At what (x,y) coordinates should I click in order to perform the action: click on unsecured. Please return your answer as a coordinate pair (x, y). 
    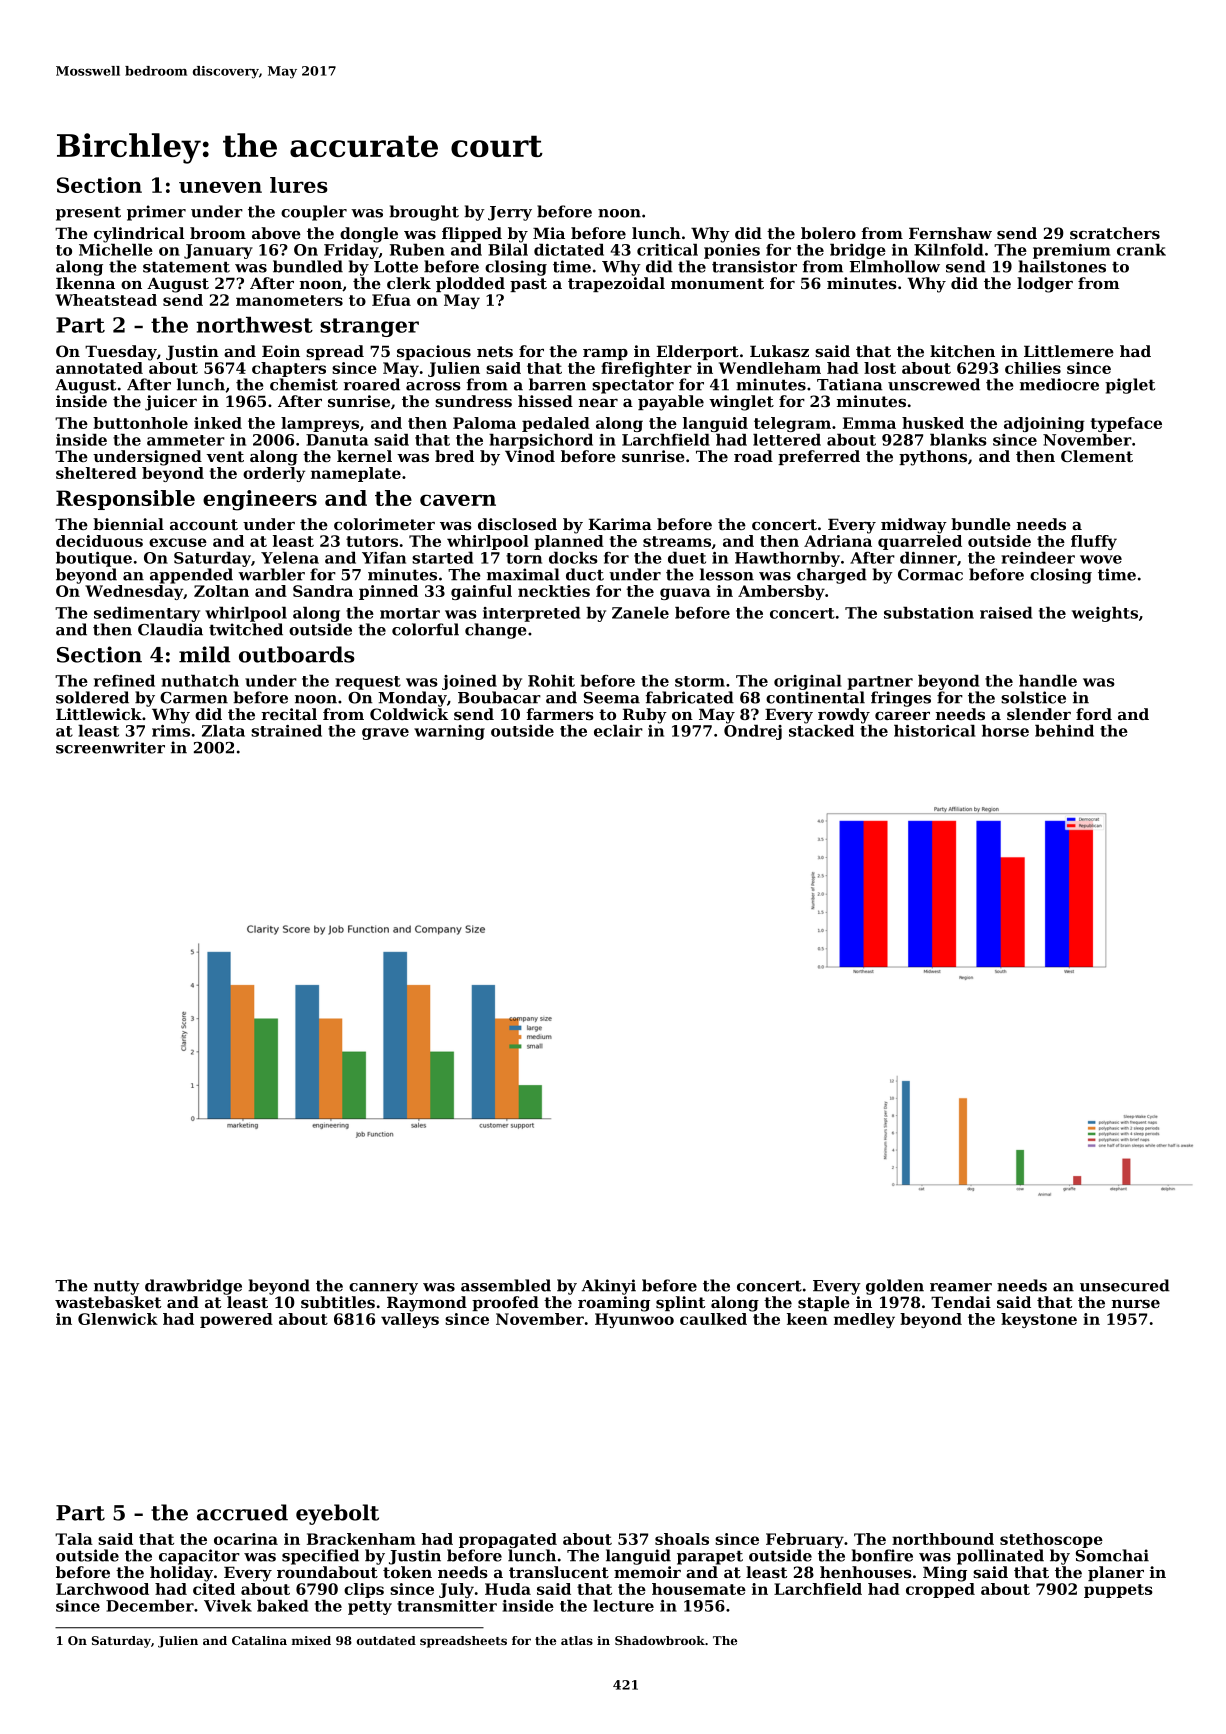
    Looking at the image, I should click on (1125, 1285).
